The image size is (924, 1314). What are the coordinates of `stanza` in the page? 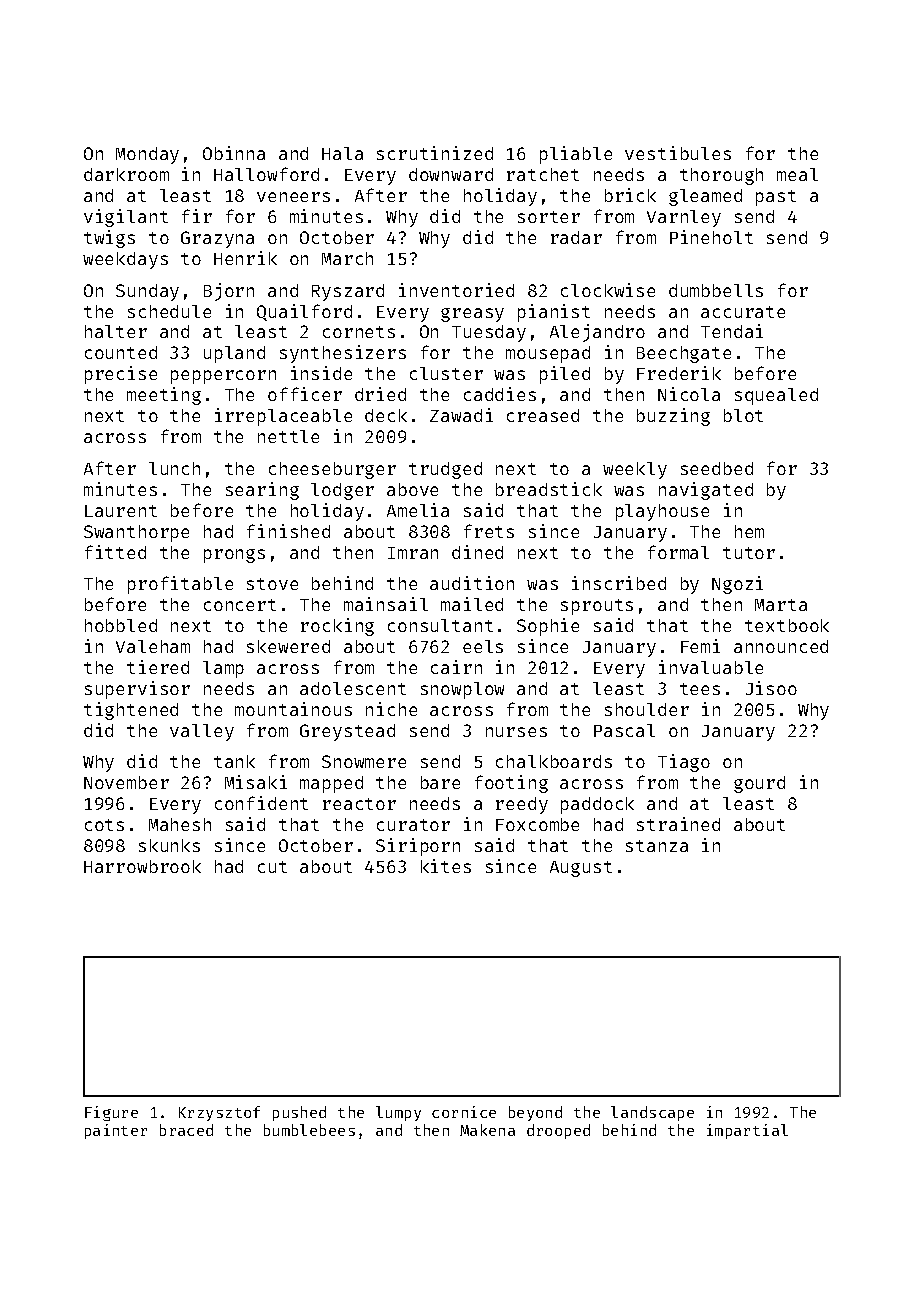 It's located at (657, 846).
